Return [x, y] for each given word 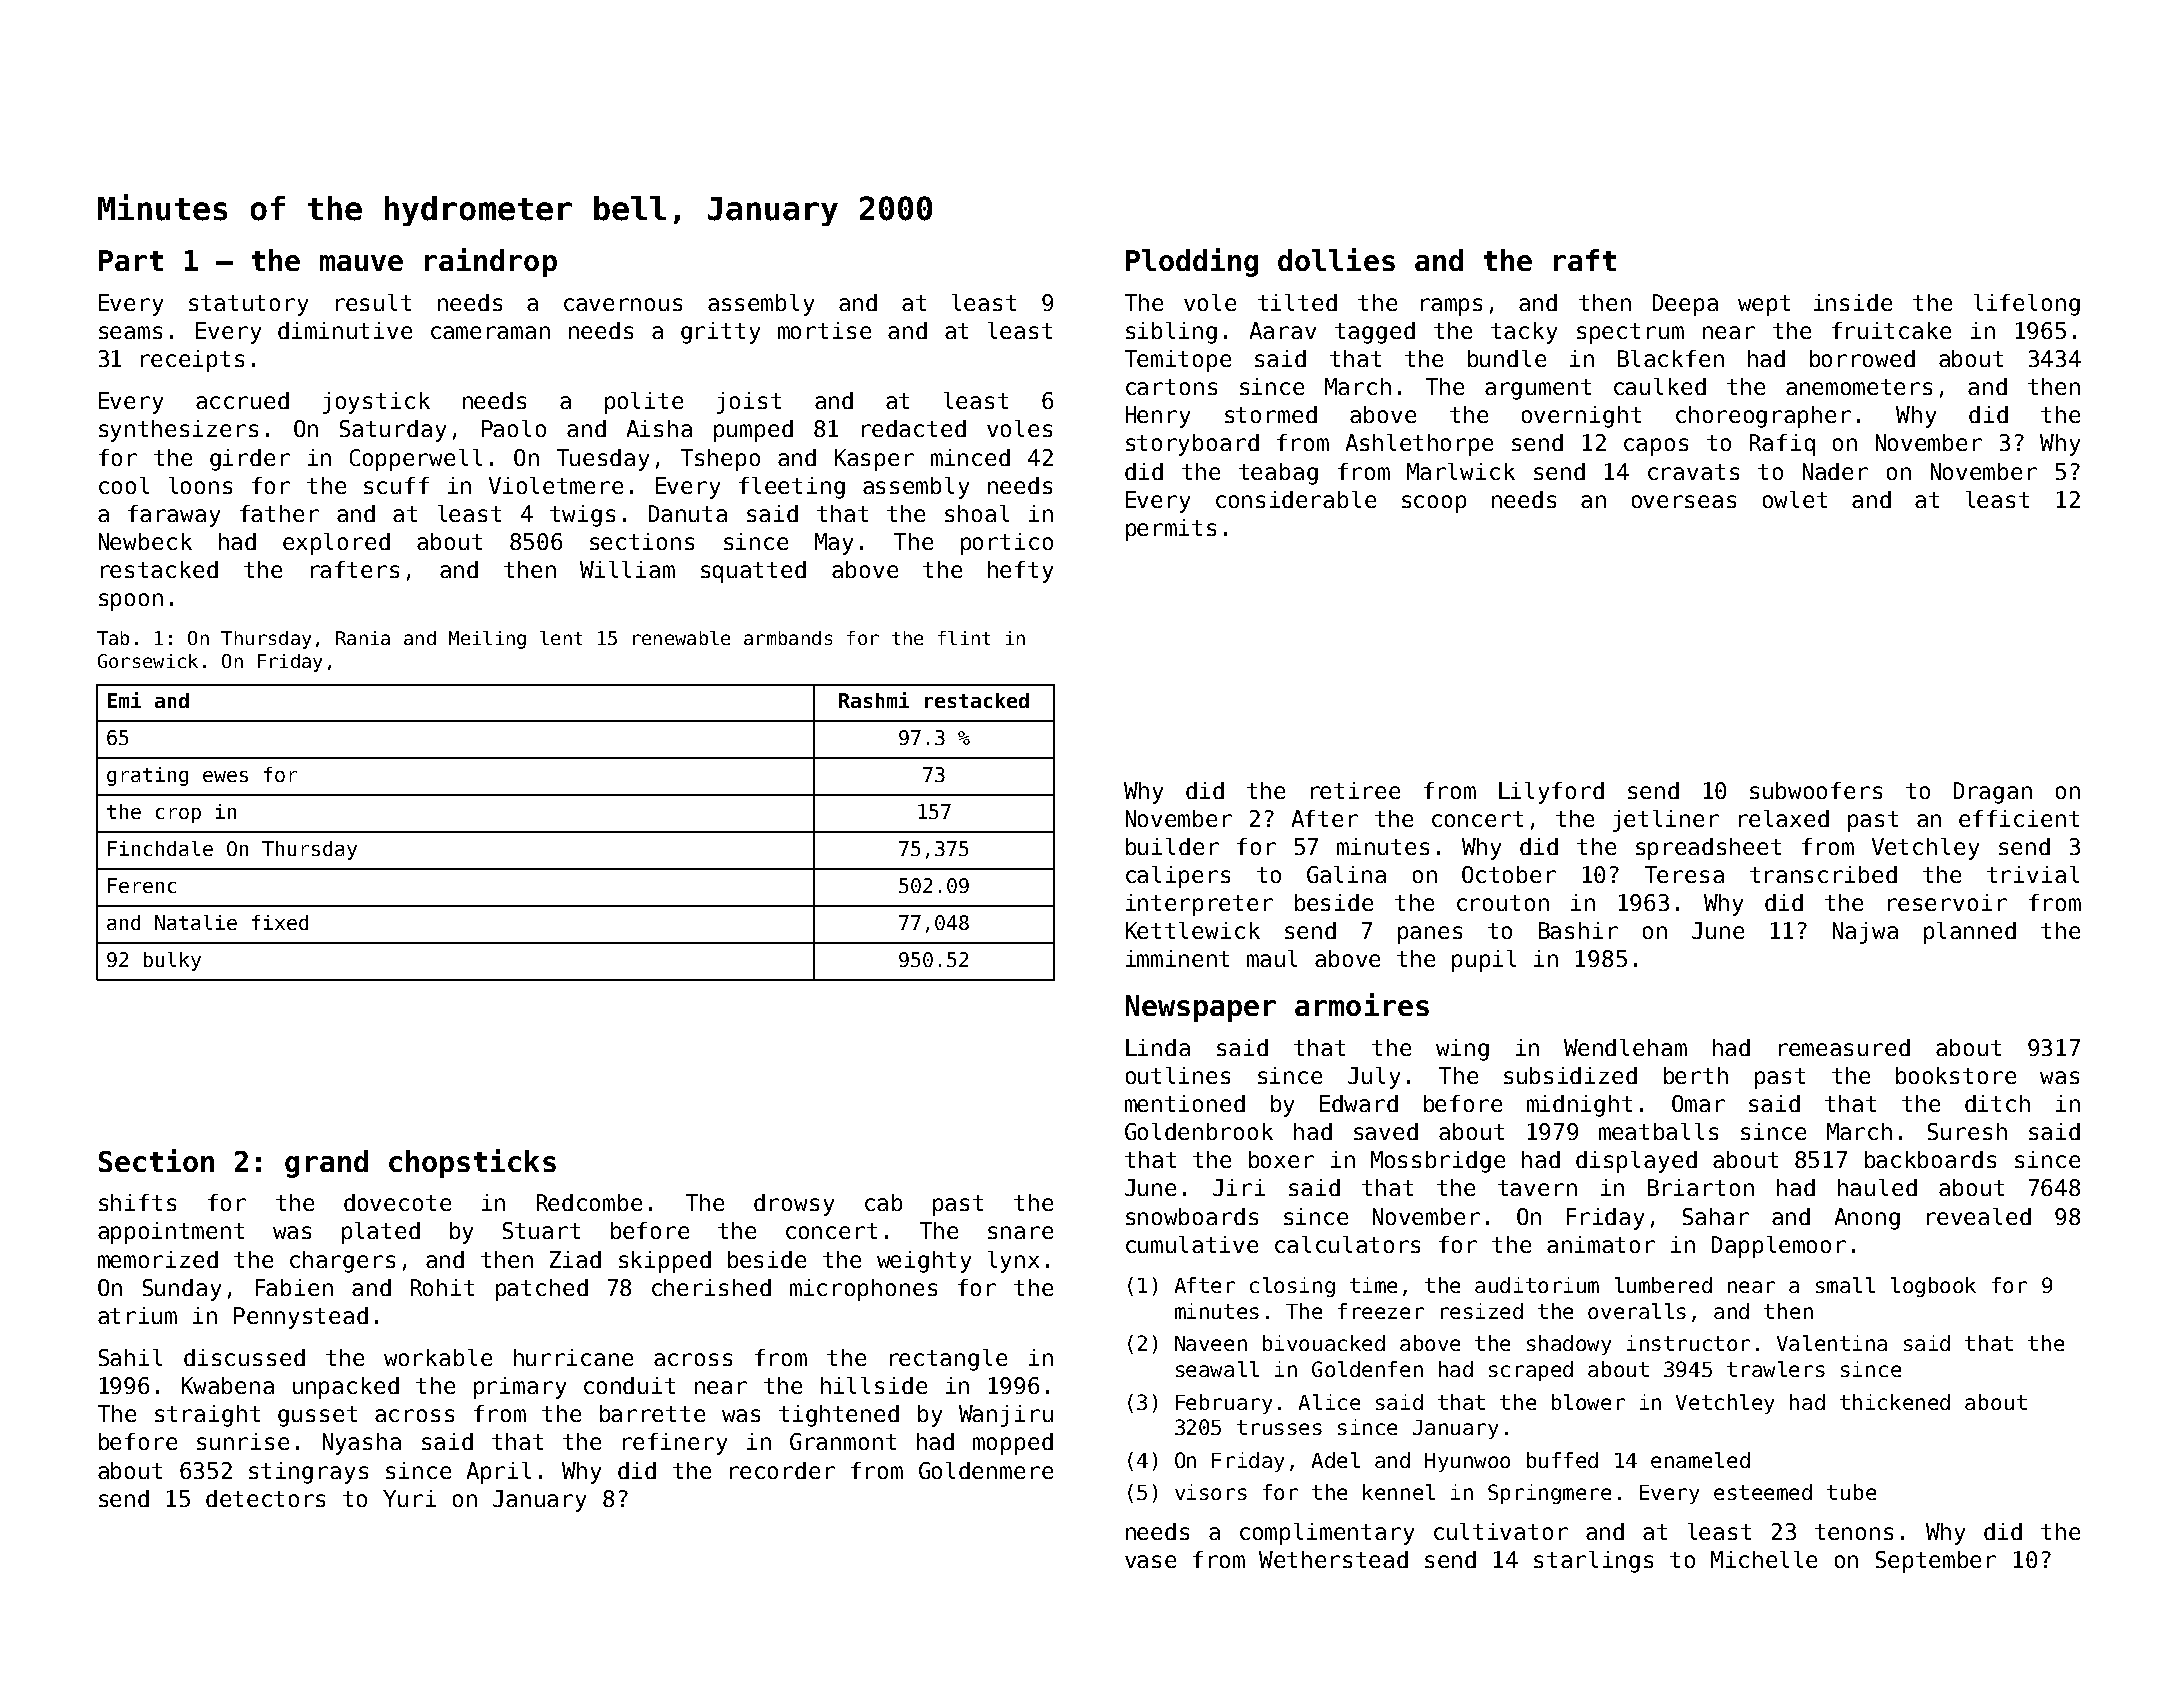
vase [1150, 1561]
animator [1601, 1244]
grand [326, 1164]
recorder [782, 1470]
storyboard [1192, 445]
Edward [1359, 1103]
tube [1851, 1492]
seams [130, 332]
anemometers [1859, 387]
